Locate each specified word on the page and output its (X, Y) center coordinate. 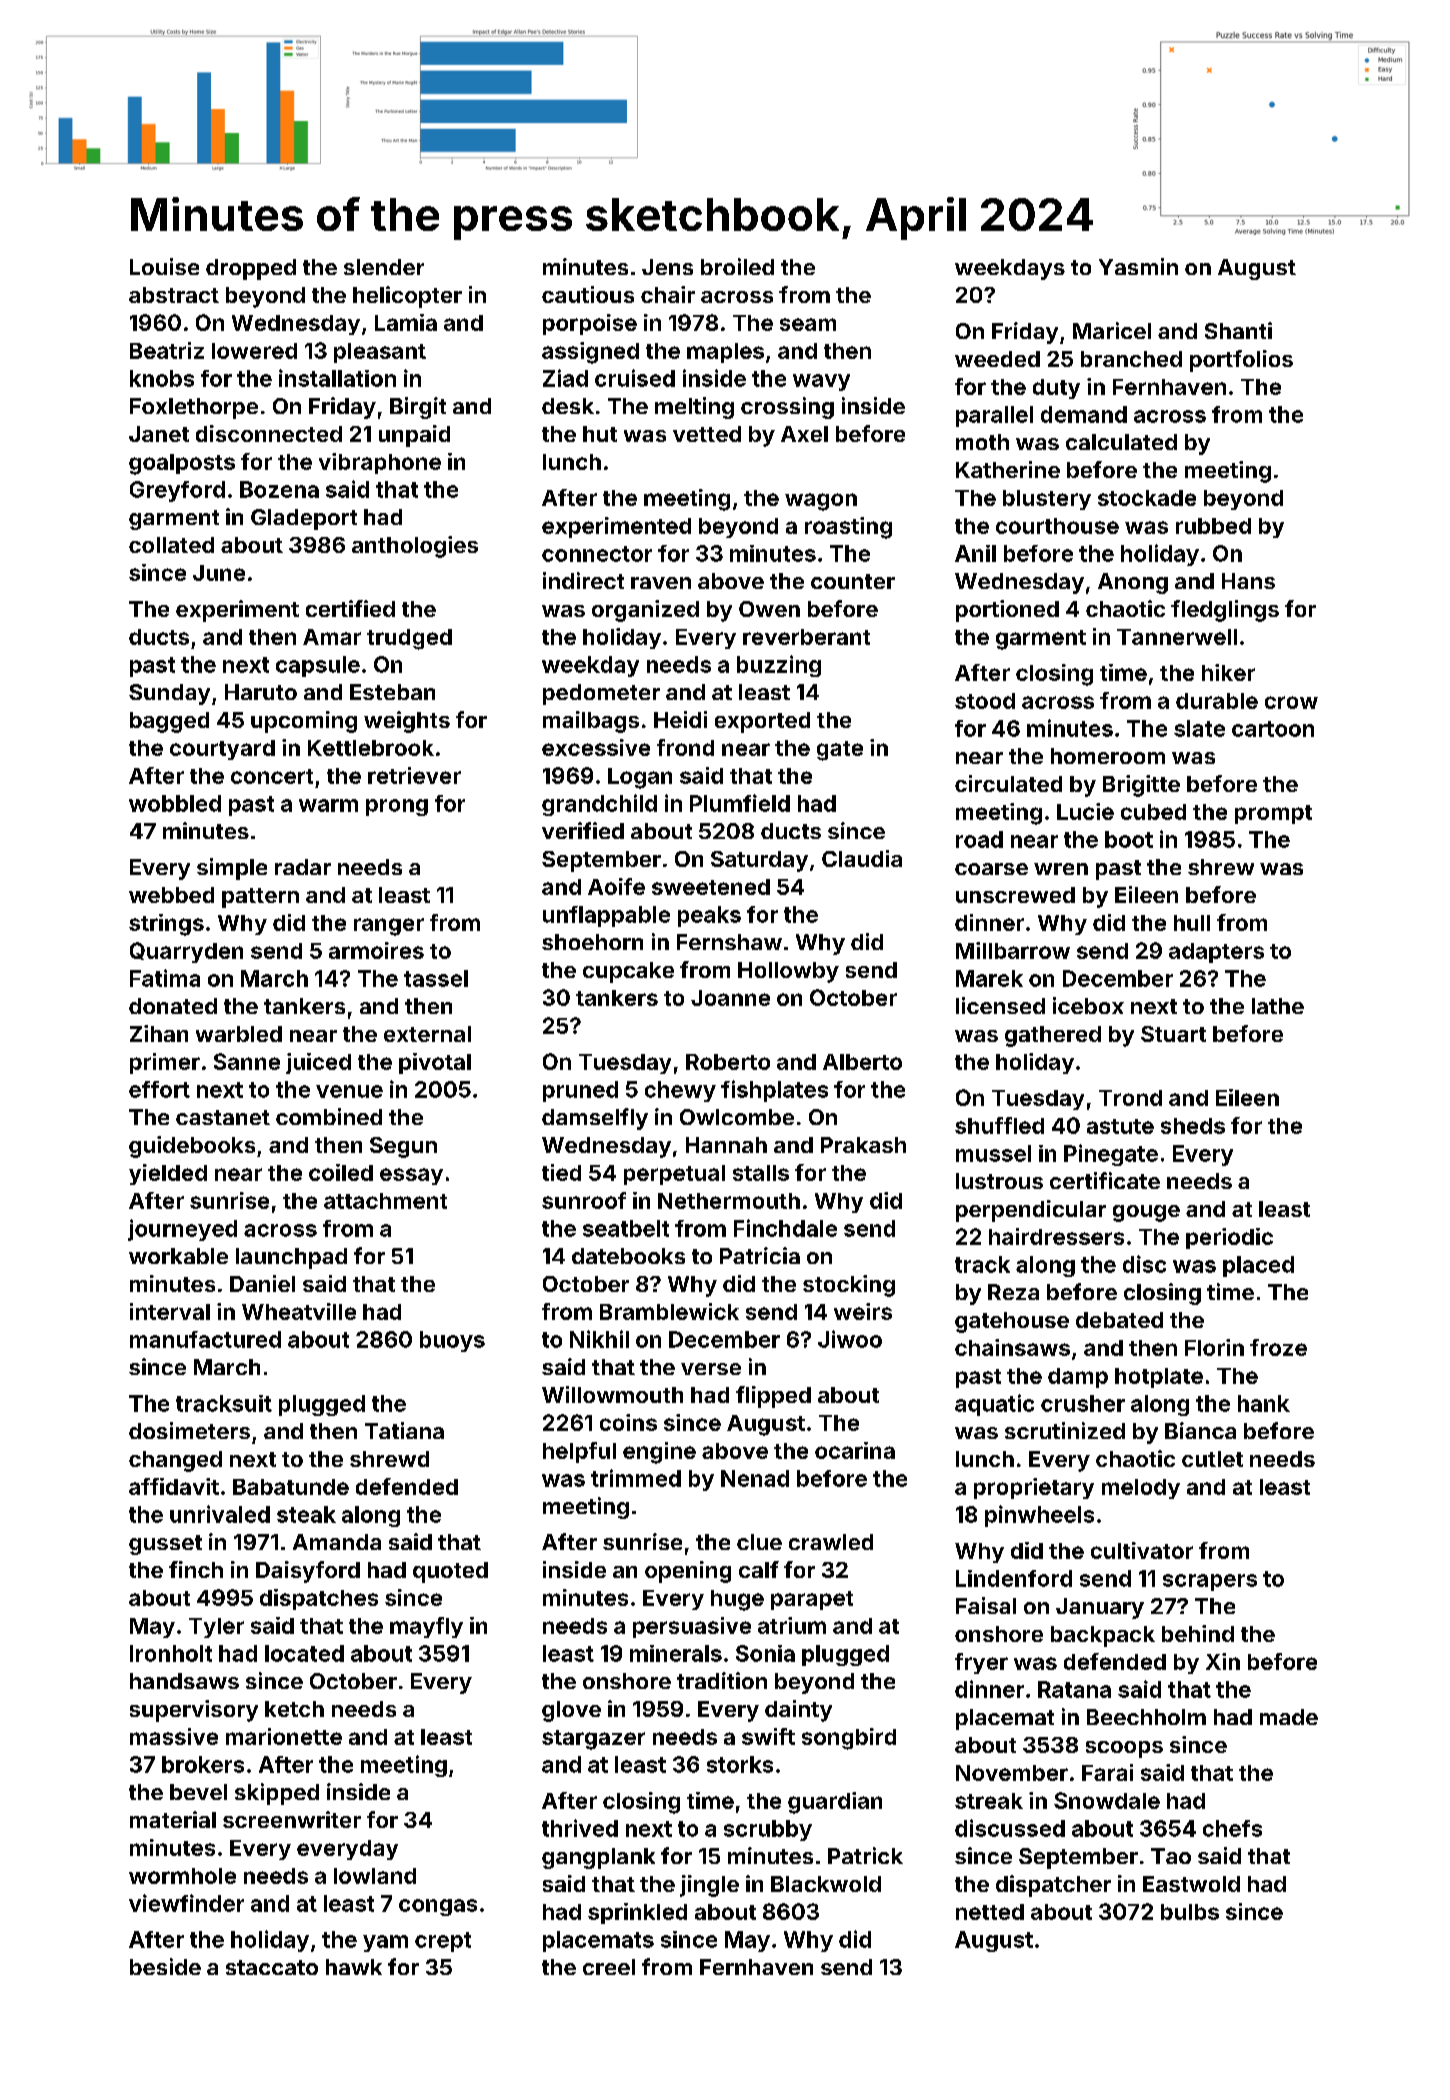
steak (306, 1514)
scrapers (1210, 1582)
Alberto (862, 1062)
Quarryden (186, 952)
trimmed (636, 1478)
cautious (588, 294)
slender (384, 267)
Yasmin (1138, 266)
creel (609, 1967)
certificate (1105, 1180)
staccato (272, 1967)
